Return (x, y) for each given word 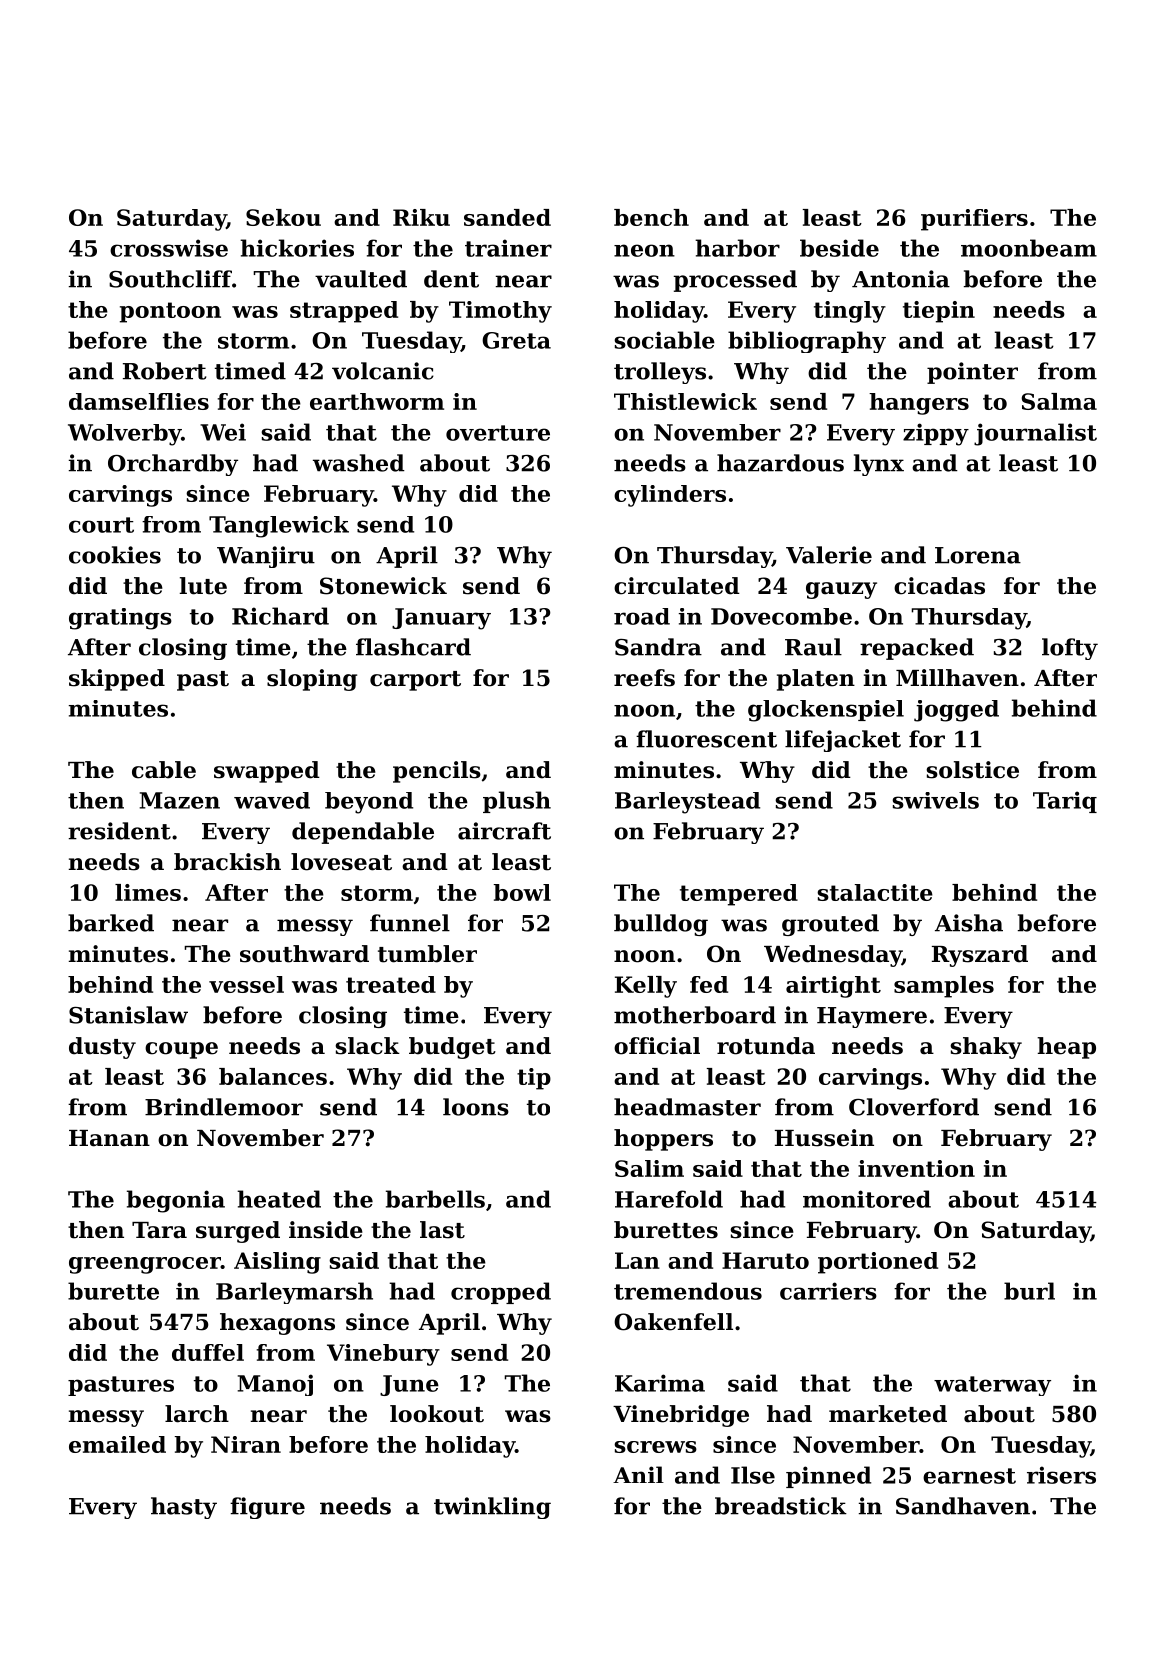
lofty (1070, 649)
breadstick (781, 1506)
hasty (184, 1508)
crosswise (169, 248)
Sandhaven (963, 1506)
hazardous (780, 463)
